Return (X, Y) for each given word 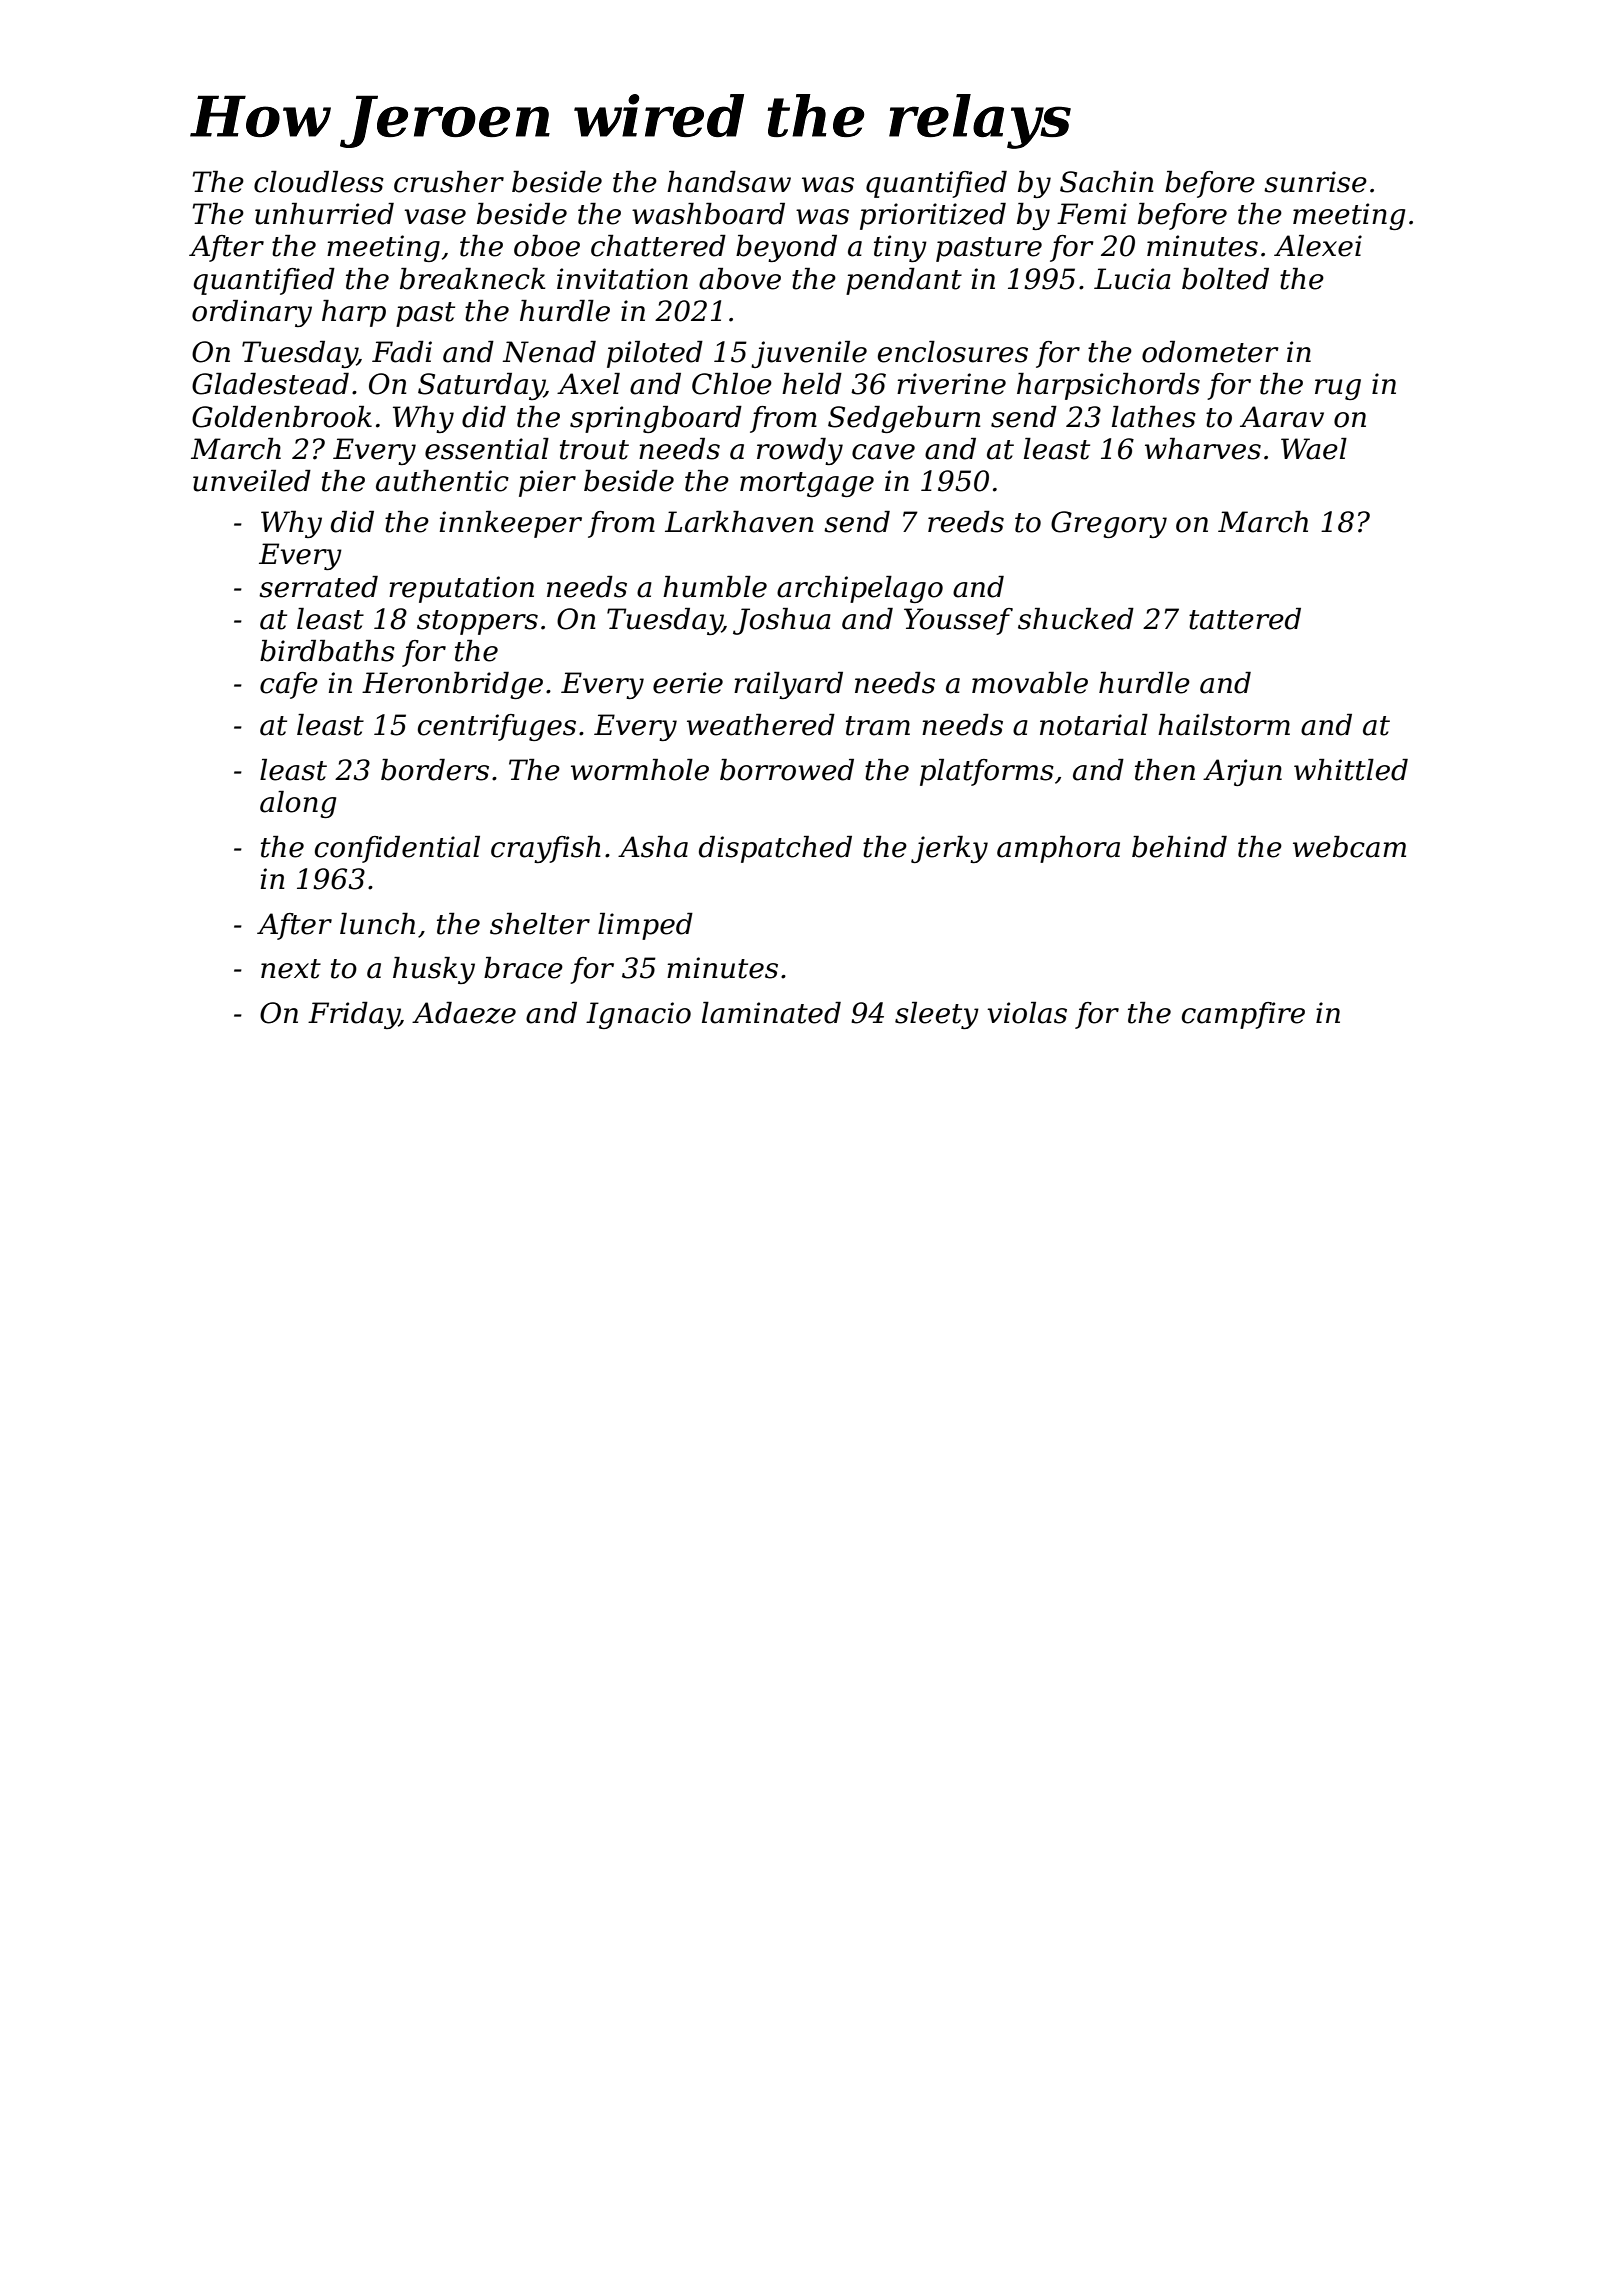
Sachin (1107, 182)
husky (434, 970)
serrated (318, 587)
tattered (1245, 619)
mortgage (807, 484)
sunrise (1315, 182)
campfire (1243, 1015)
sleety (937, 1015)
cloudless (319, 182)
